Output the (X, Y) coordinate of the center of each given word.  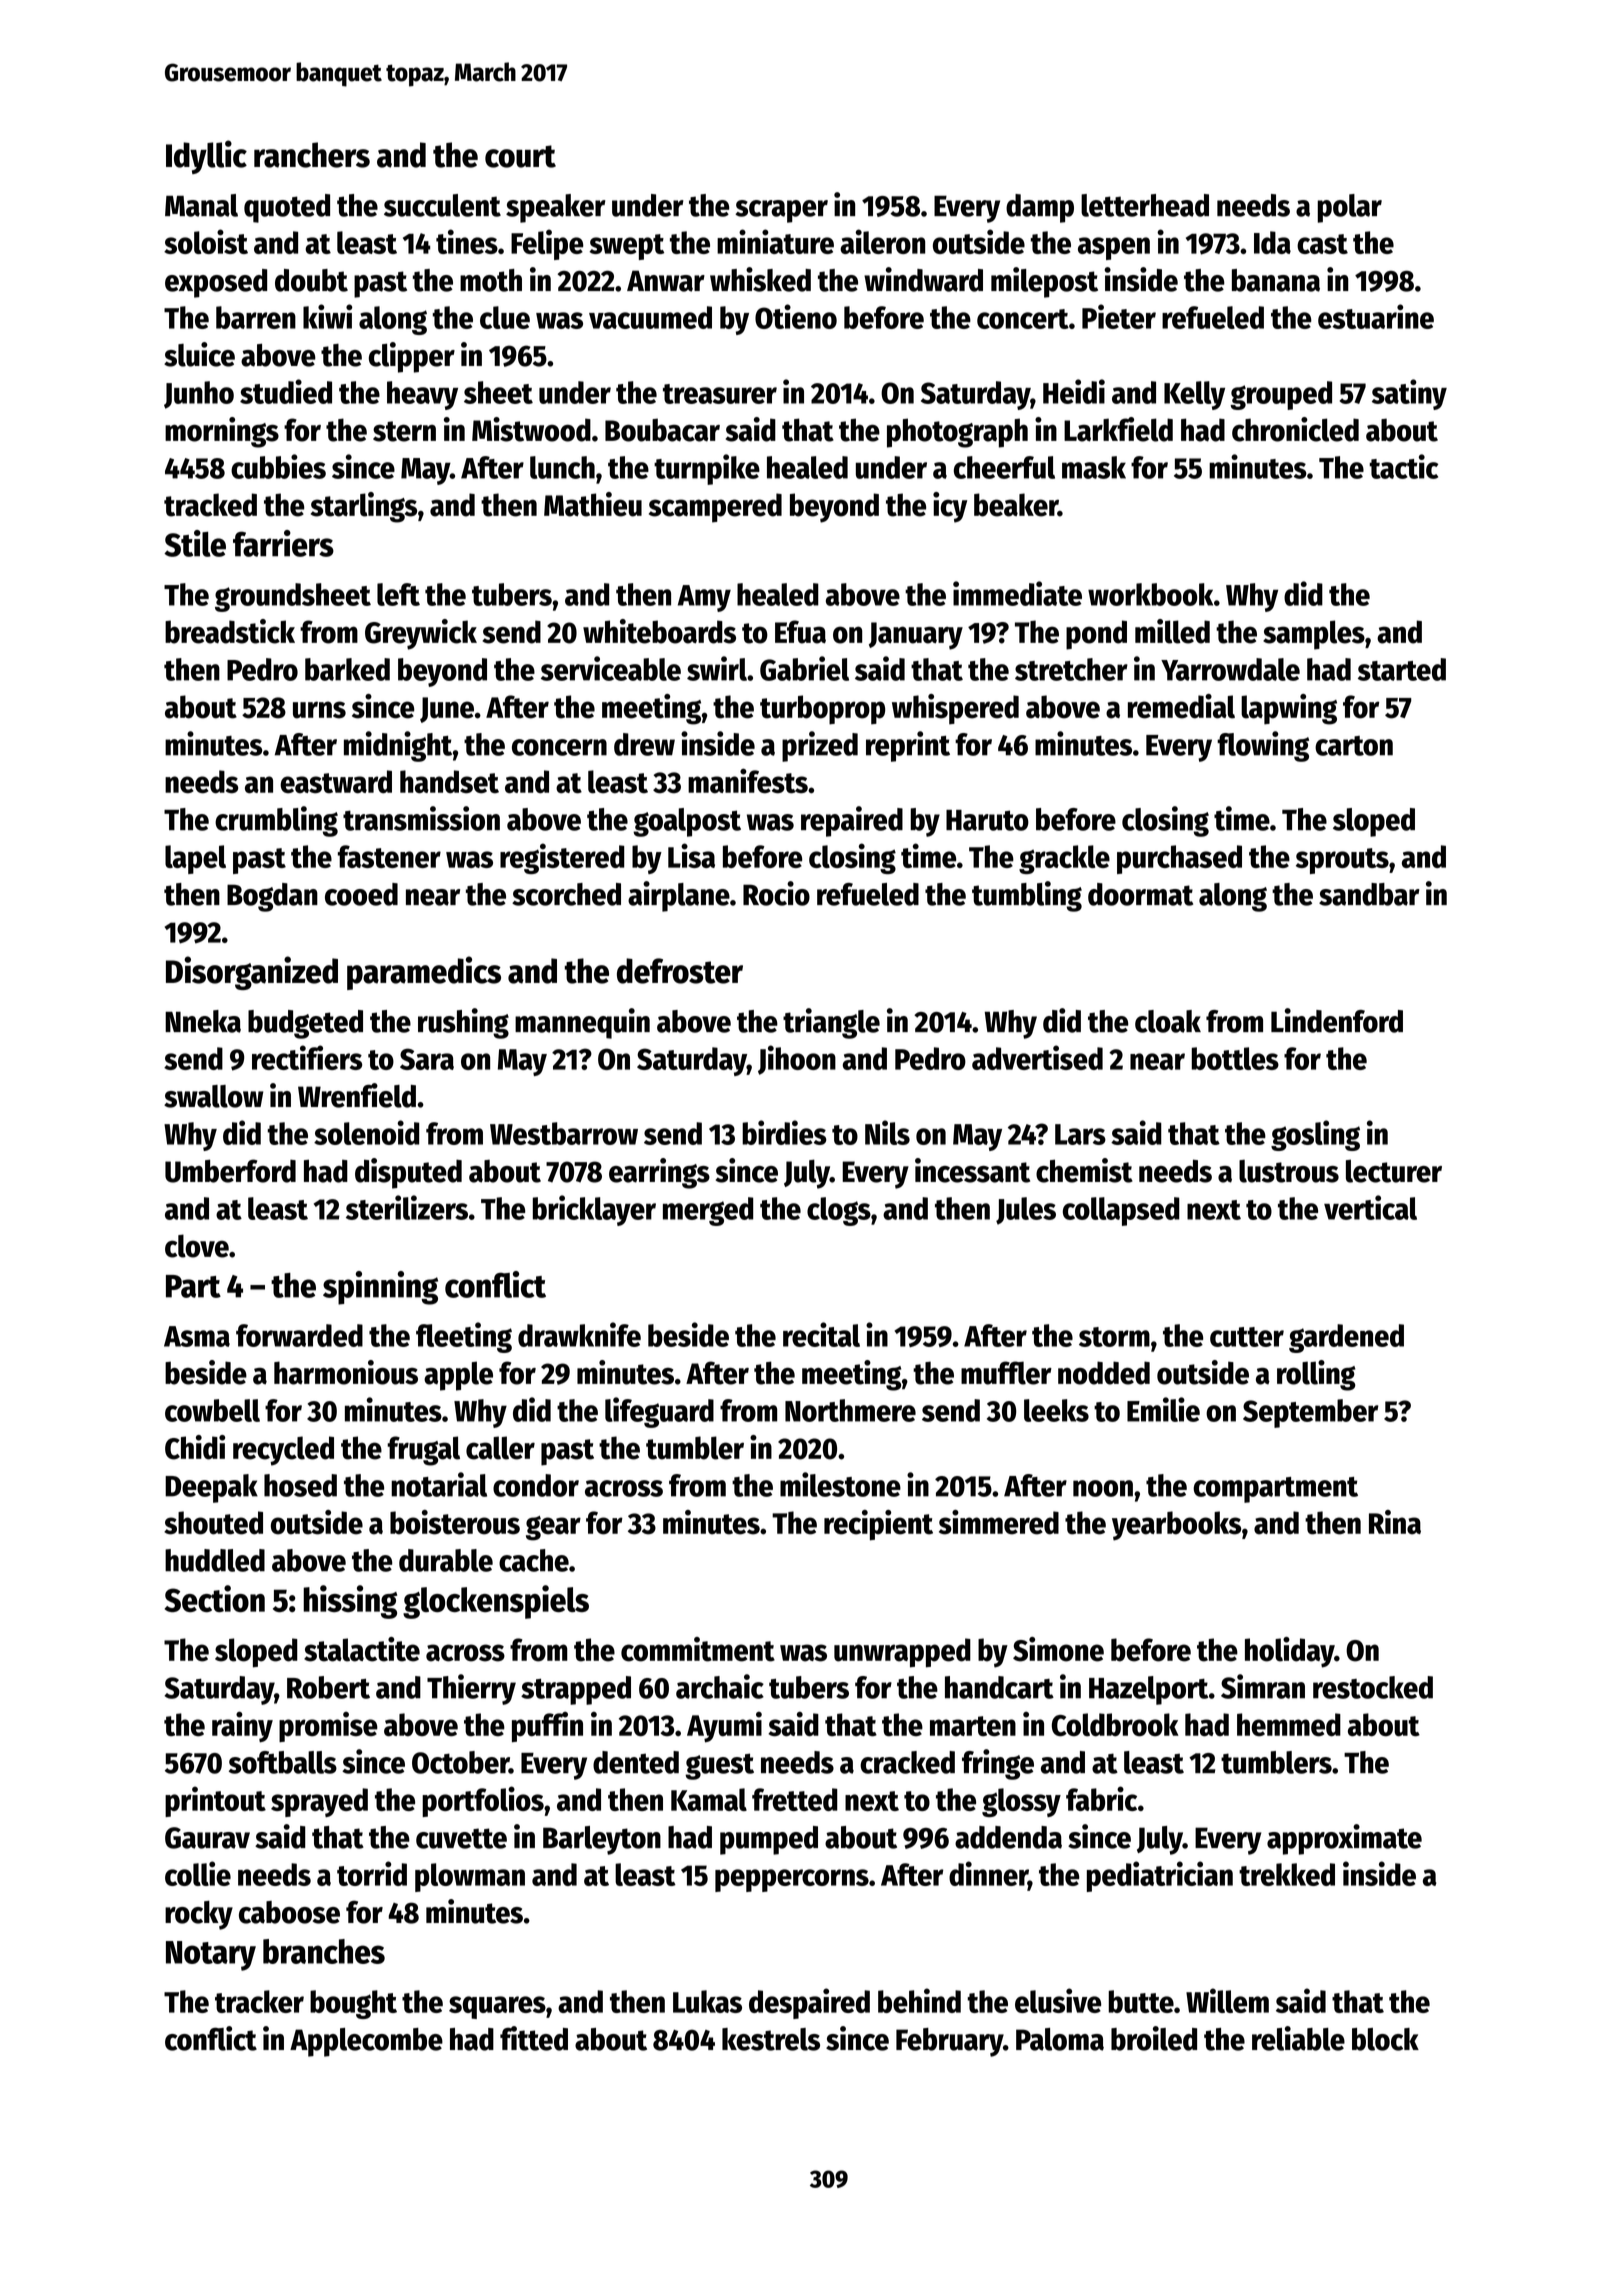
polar (1349, 208)
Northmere (850, 1410)
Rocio (776, 893)
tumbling (1027, 896)
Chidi (195, 1447)
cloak (1168, 1021)
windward (923, 279)
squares (497, 2007)
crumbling (276, 821)
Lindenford (1337, 1020)
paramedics (424, 973)
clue (505, 317)
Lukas (707, 2001)
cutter (1247, 1337)
